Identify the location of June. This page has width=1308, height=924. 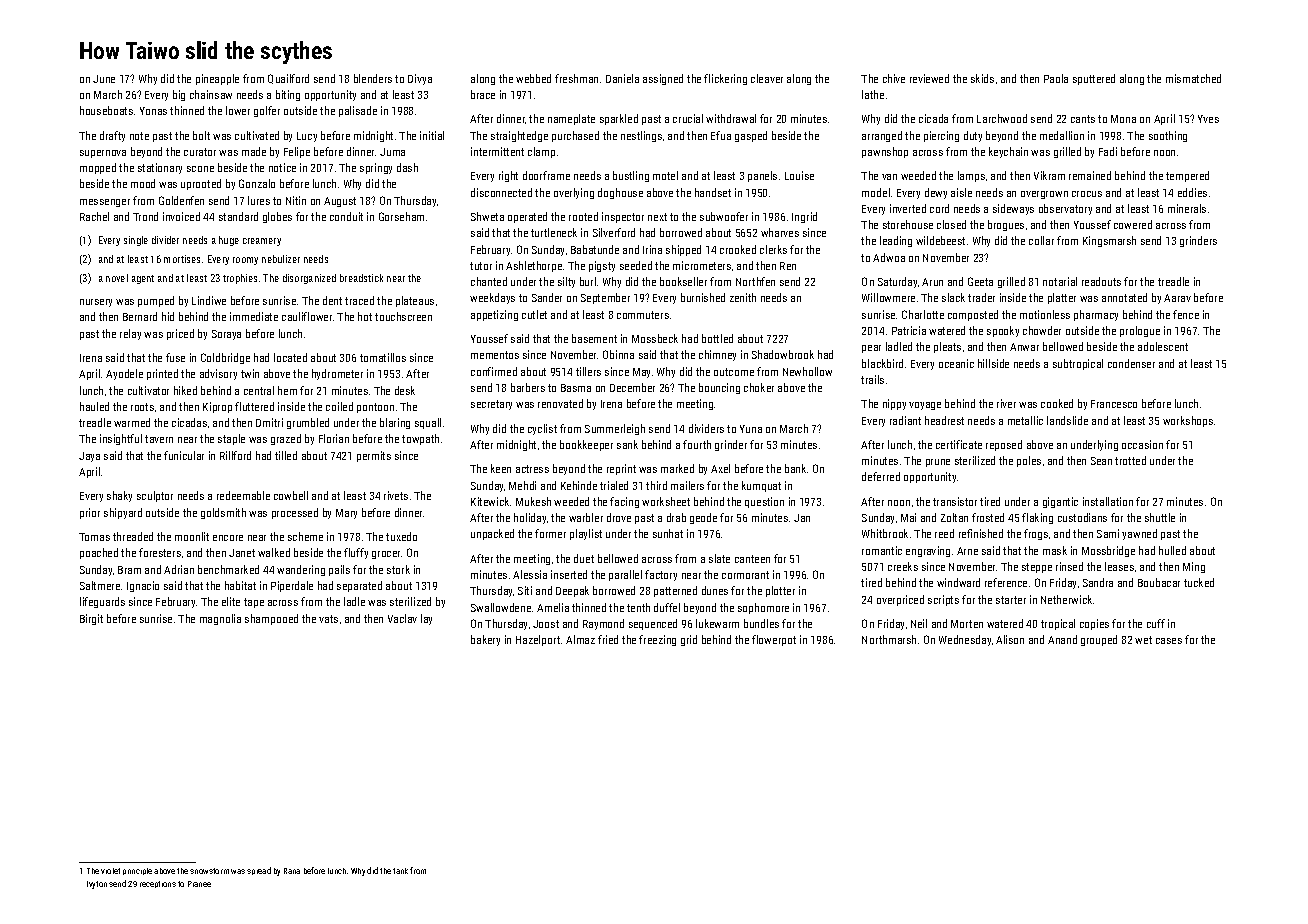
(104, 79).
